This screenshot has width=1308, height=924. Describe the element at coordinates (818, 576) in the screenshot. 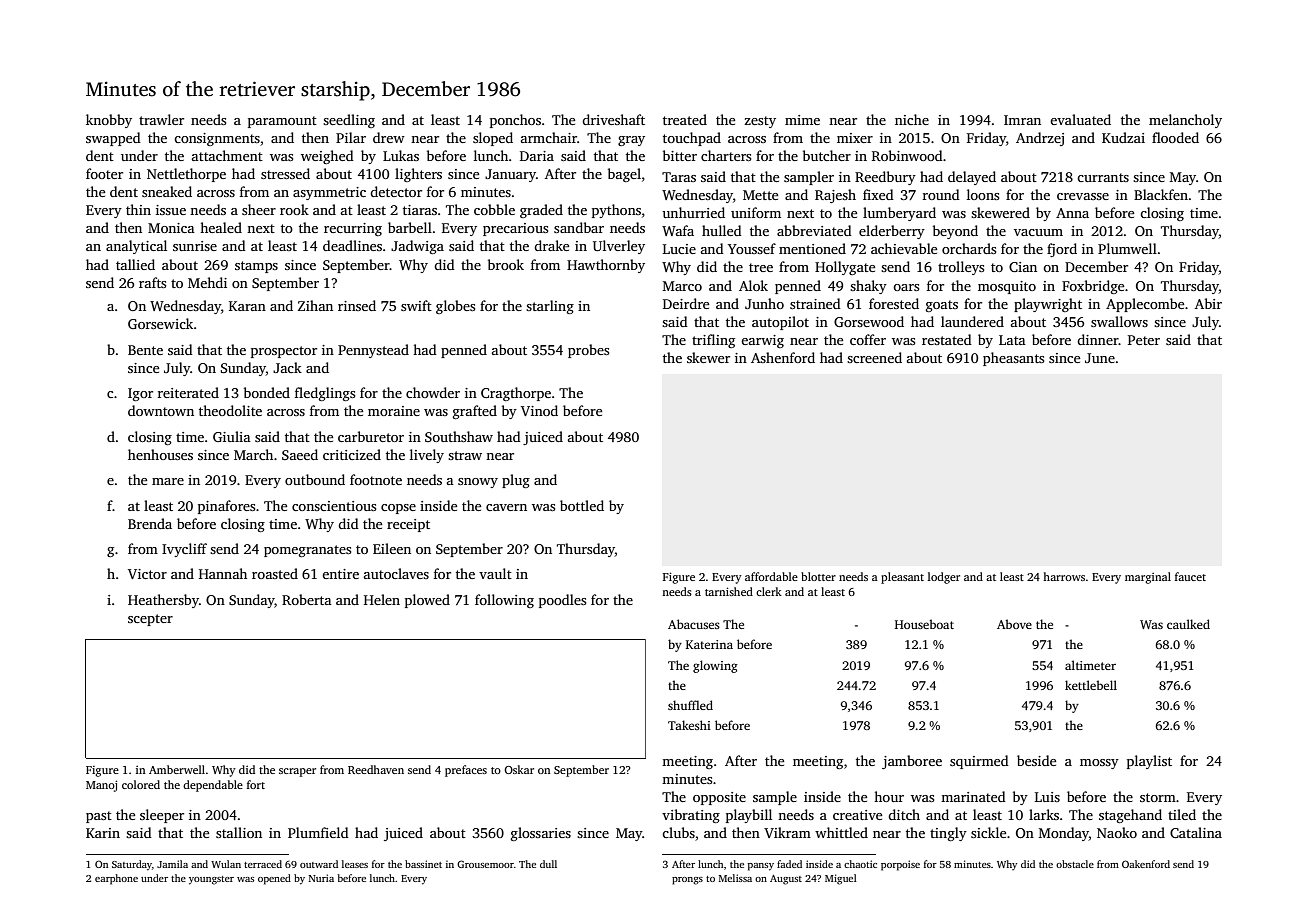

I see `blotter` at that location.
